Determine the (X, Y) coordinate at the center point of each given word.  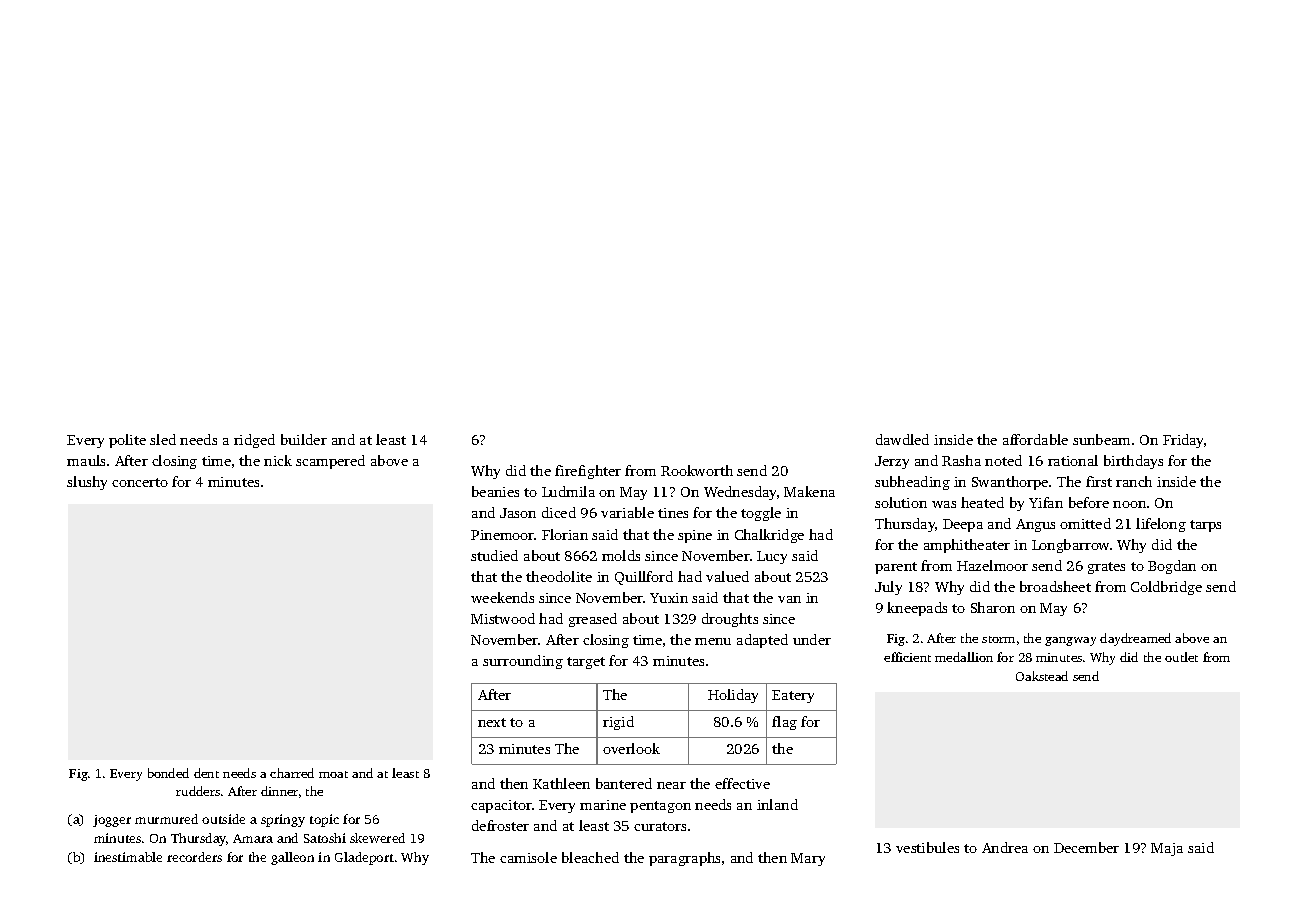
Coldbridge (1166, 588)
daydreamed (1135, 639)
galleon (292, 858)
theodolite (559, 576)
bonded (168, 773)
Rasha (961, 460)
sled (163, 439)
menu (713, 641)
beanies (495, 491)
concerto (140, 482)
